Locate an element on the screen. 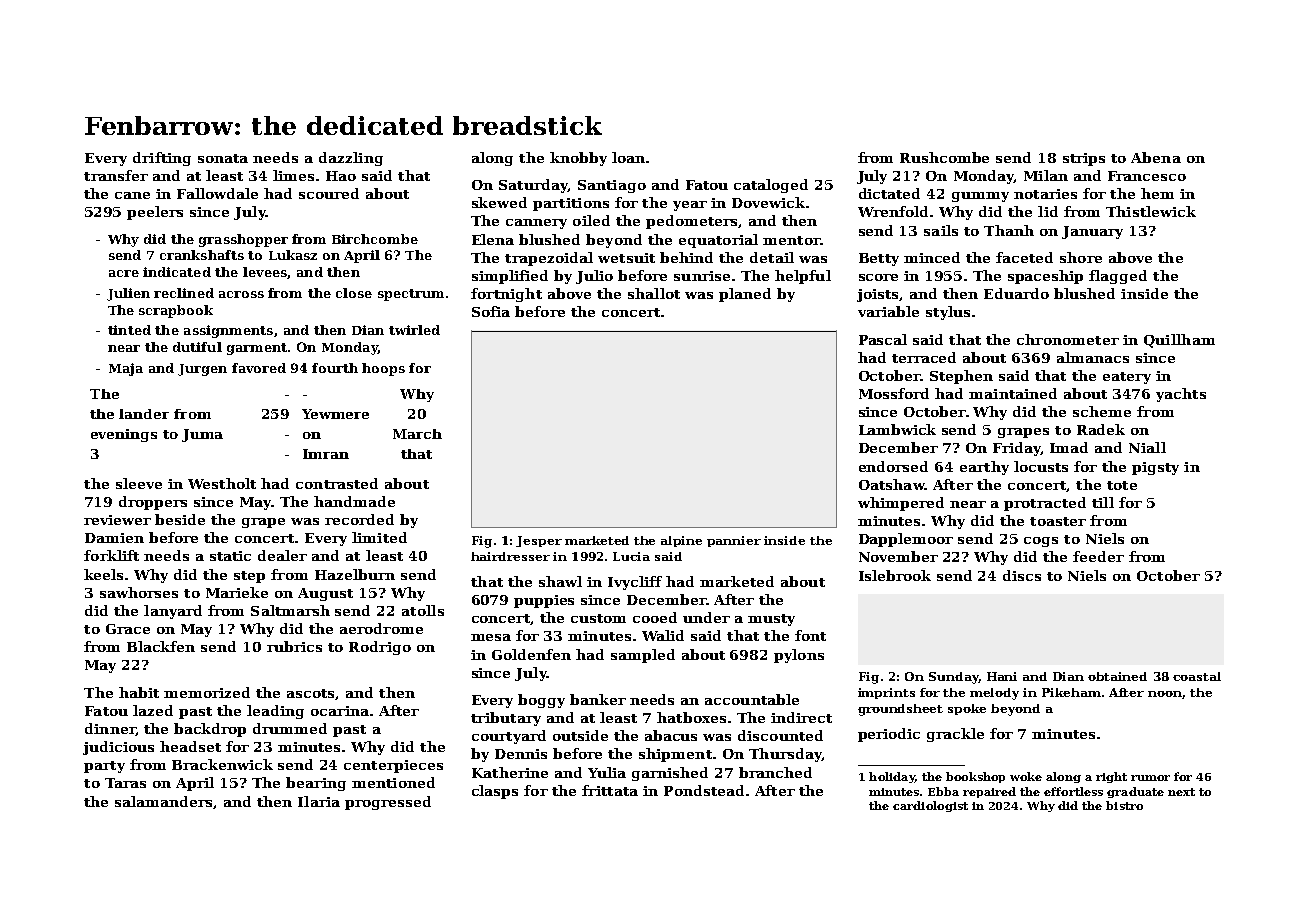  Imran is located at coordinates (326, 454).
